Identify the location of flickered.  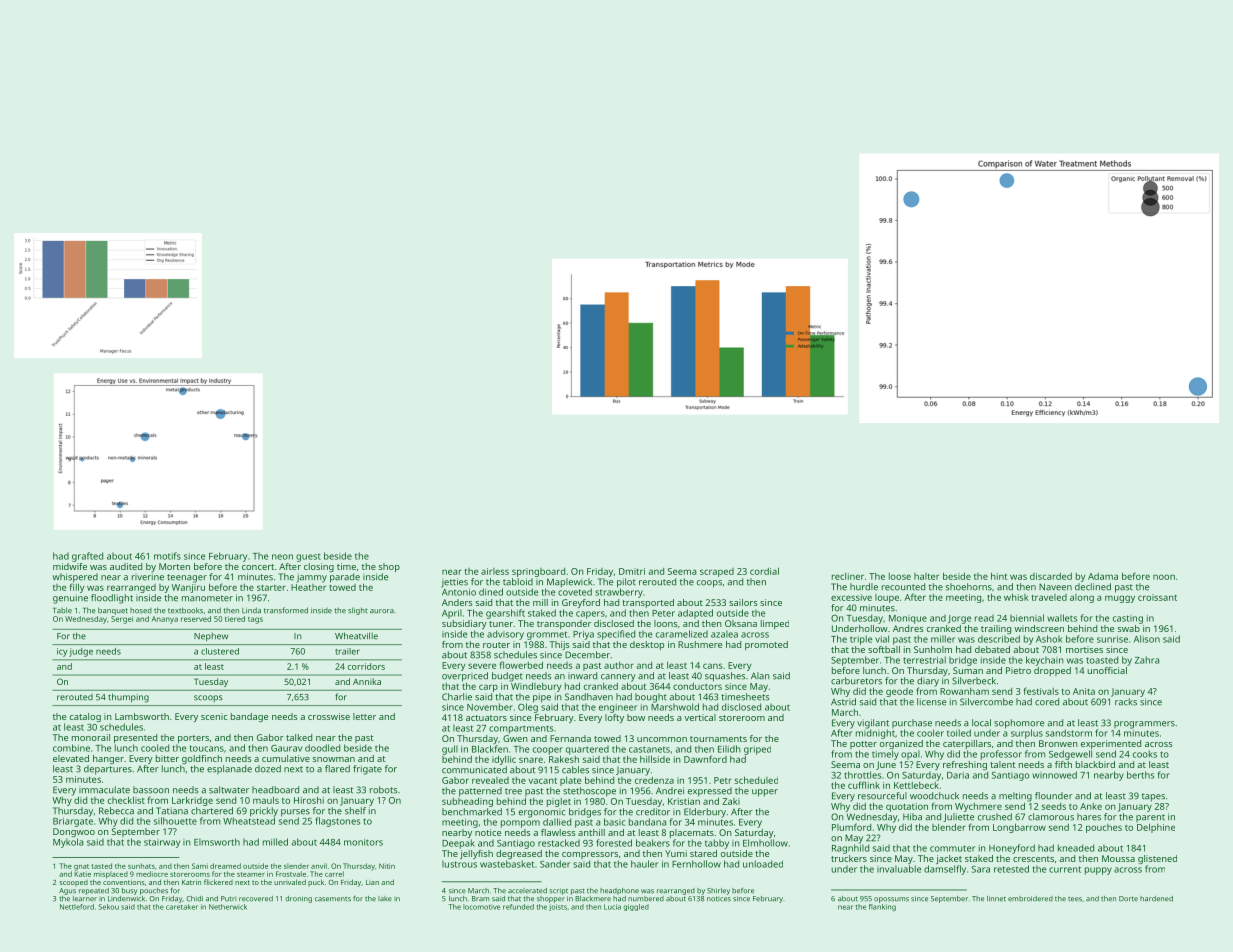
(218, 882).
